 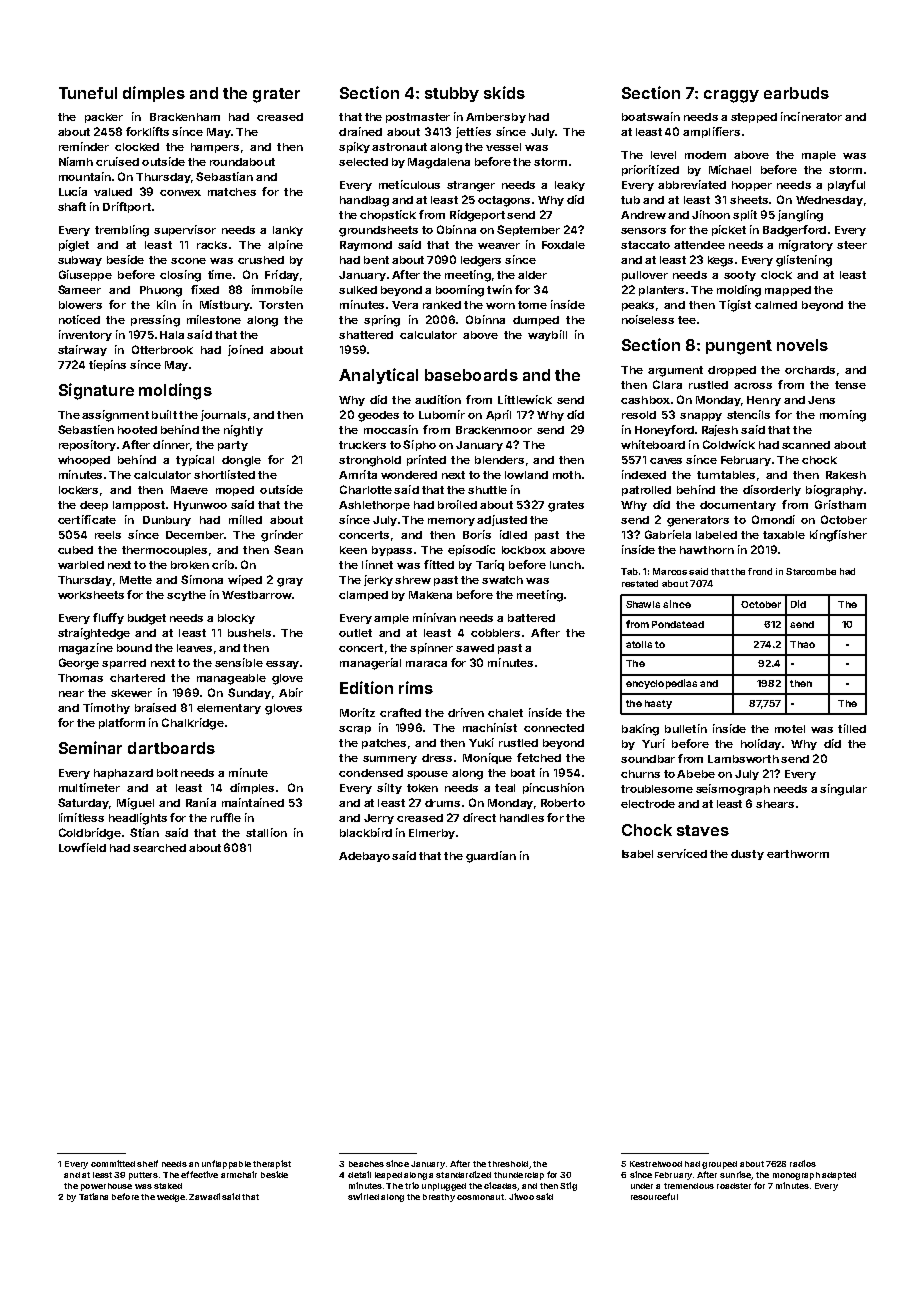 What do you see at coordinates (201, 802) in the document?
I see `Rania` at bounding box center [201, 802].
